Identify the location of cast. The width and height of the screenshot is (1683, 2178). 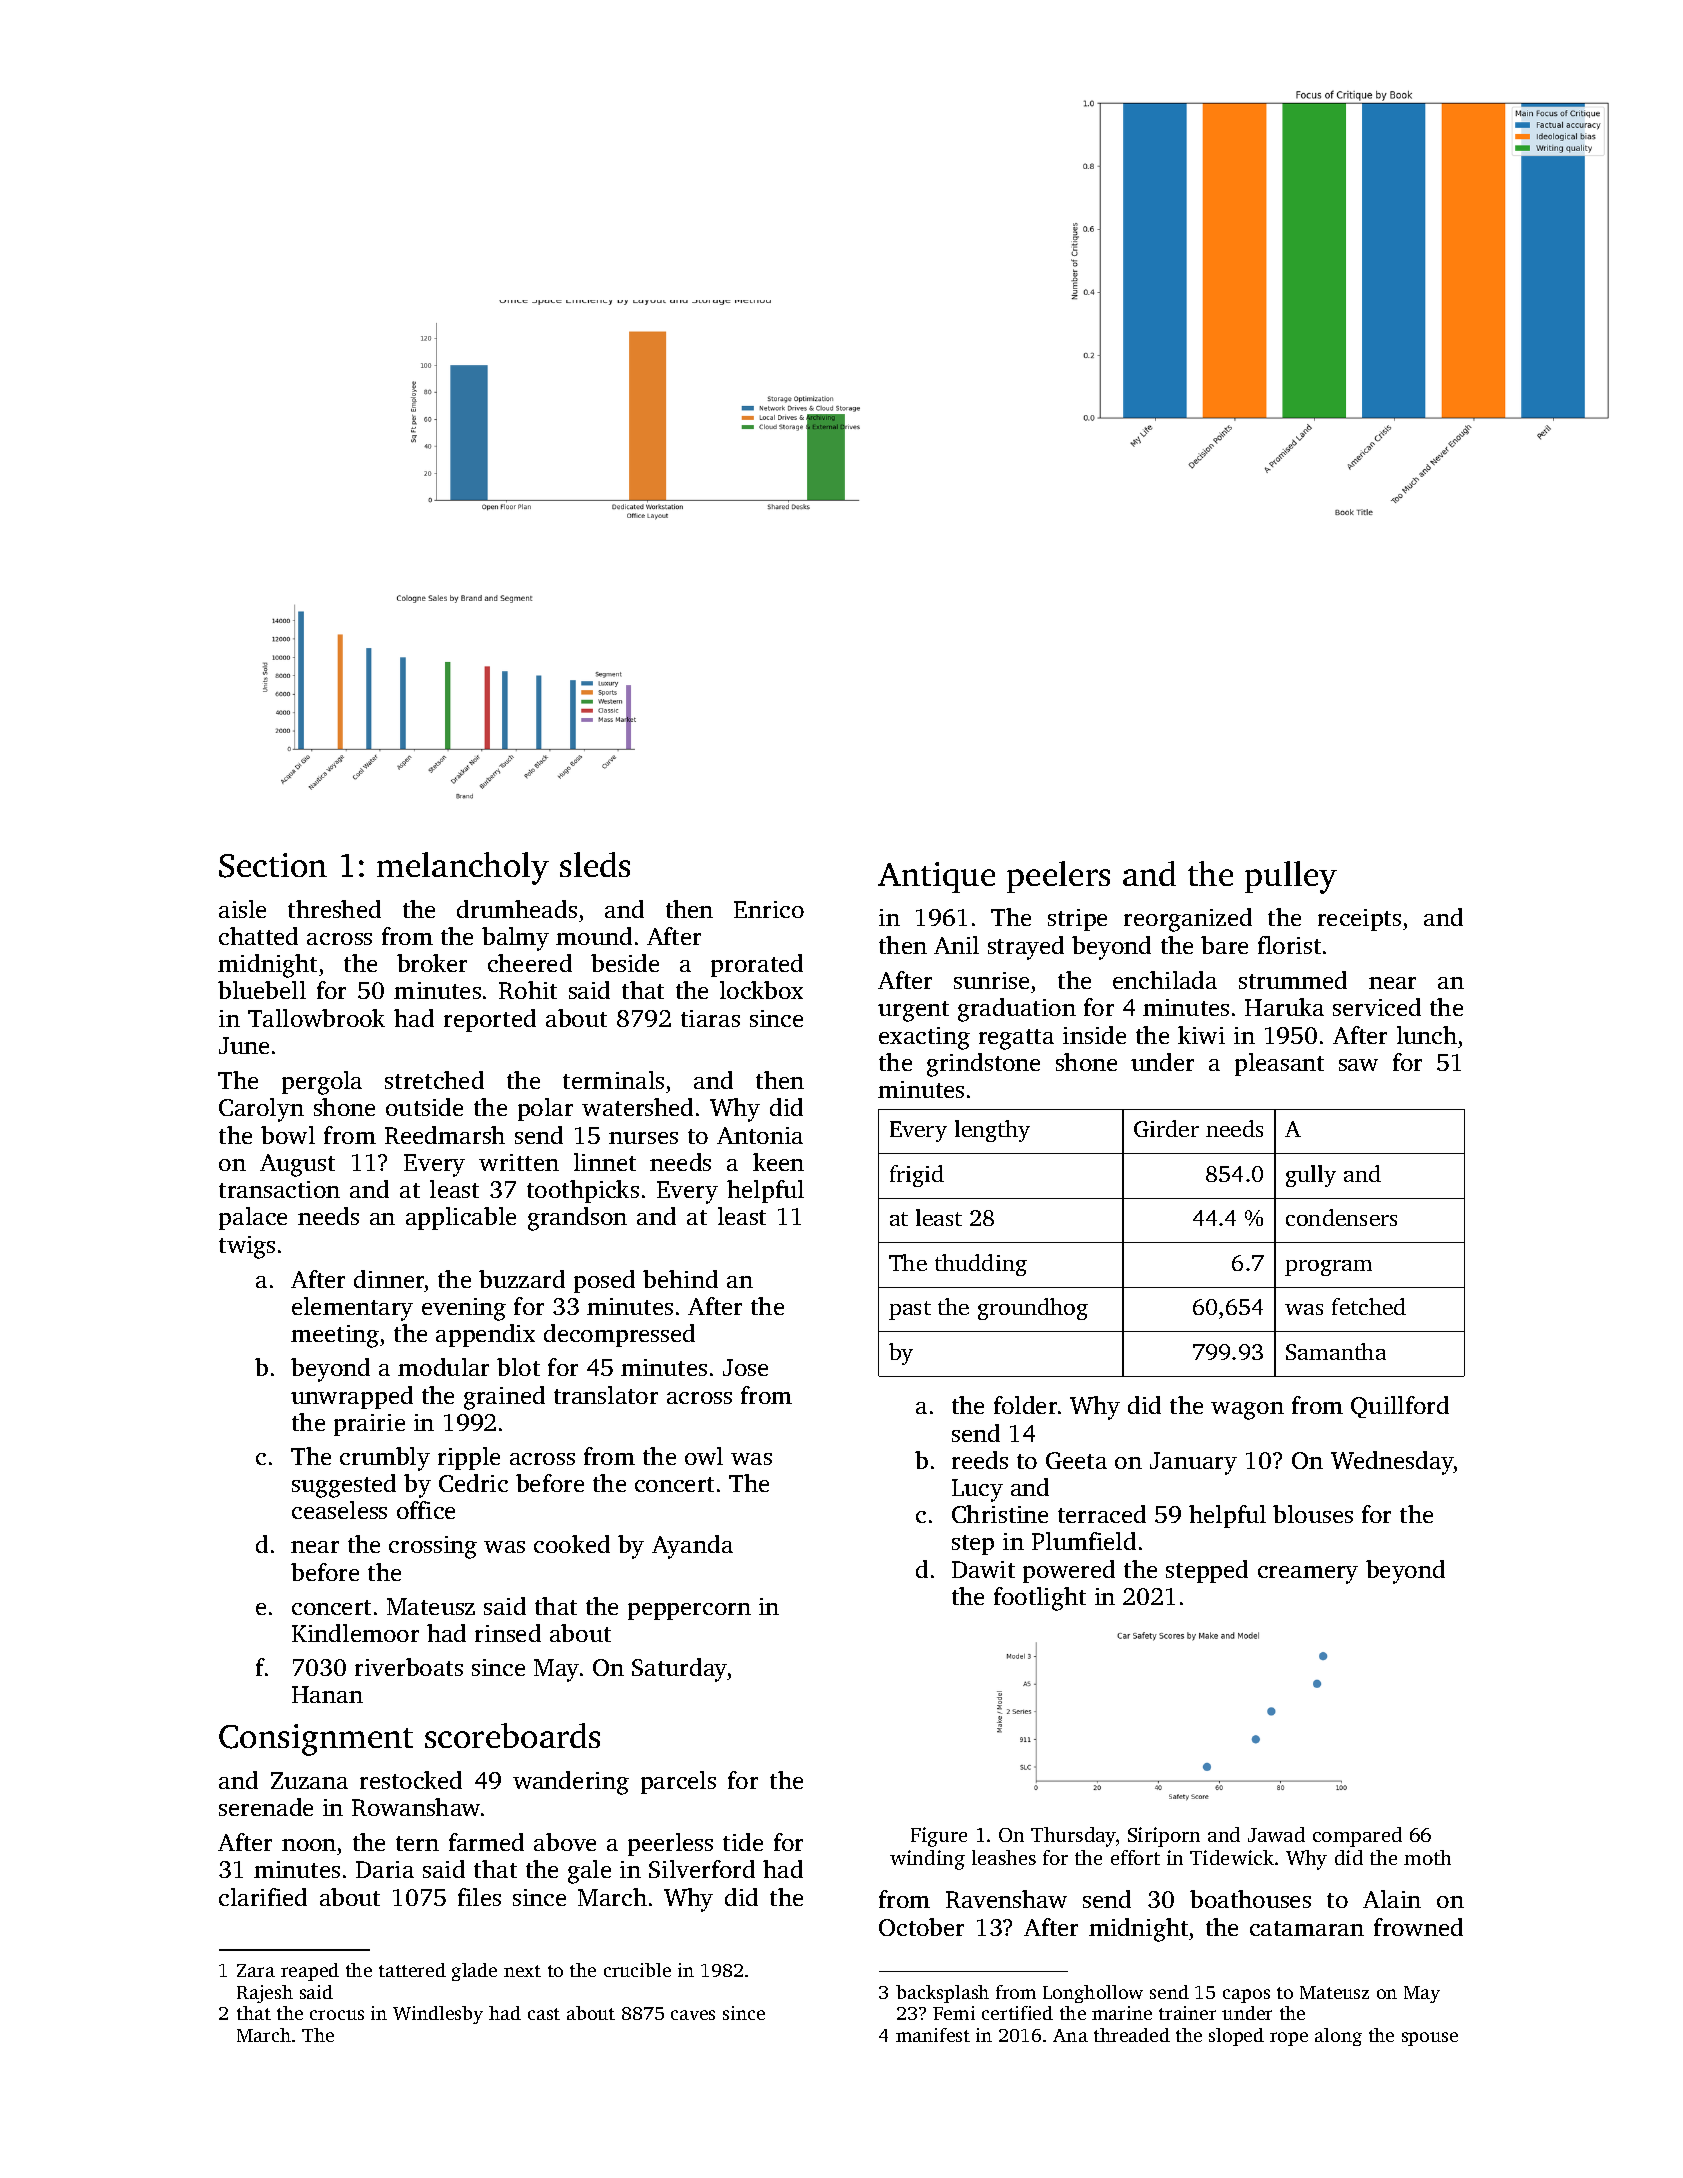
(544, 2014).
